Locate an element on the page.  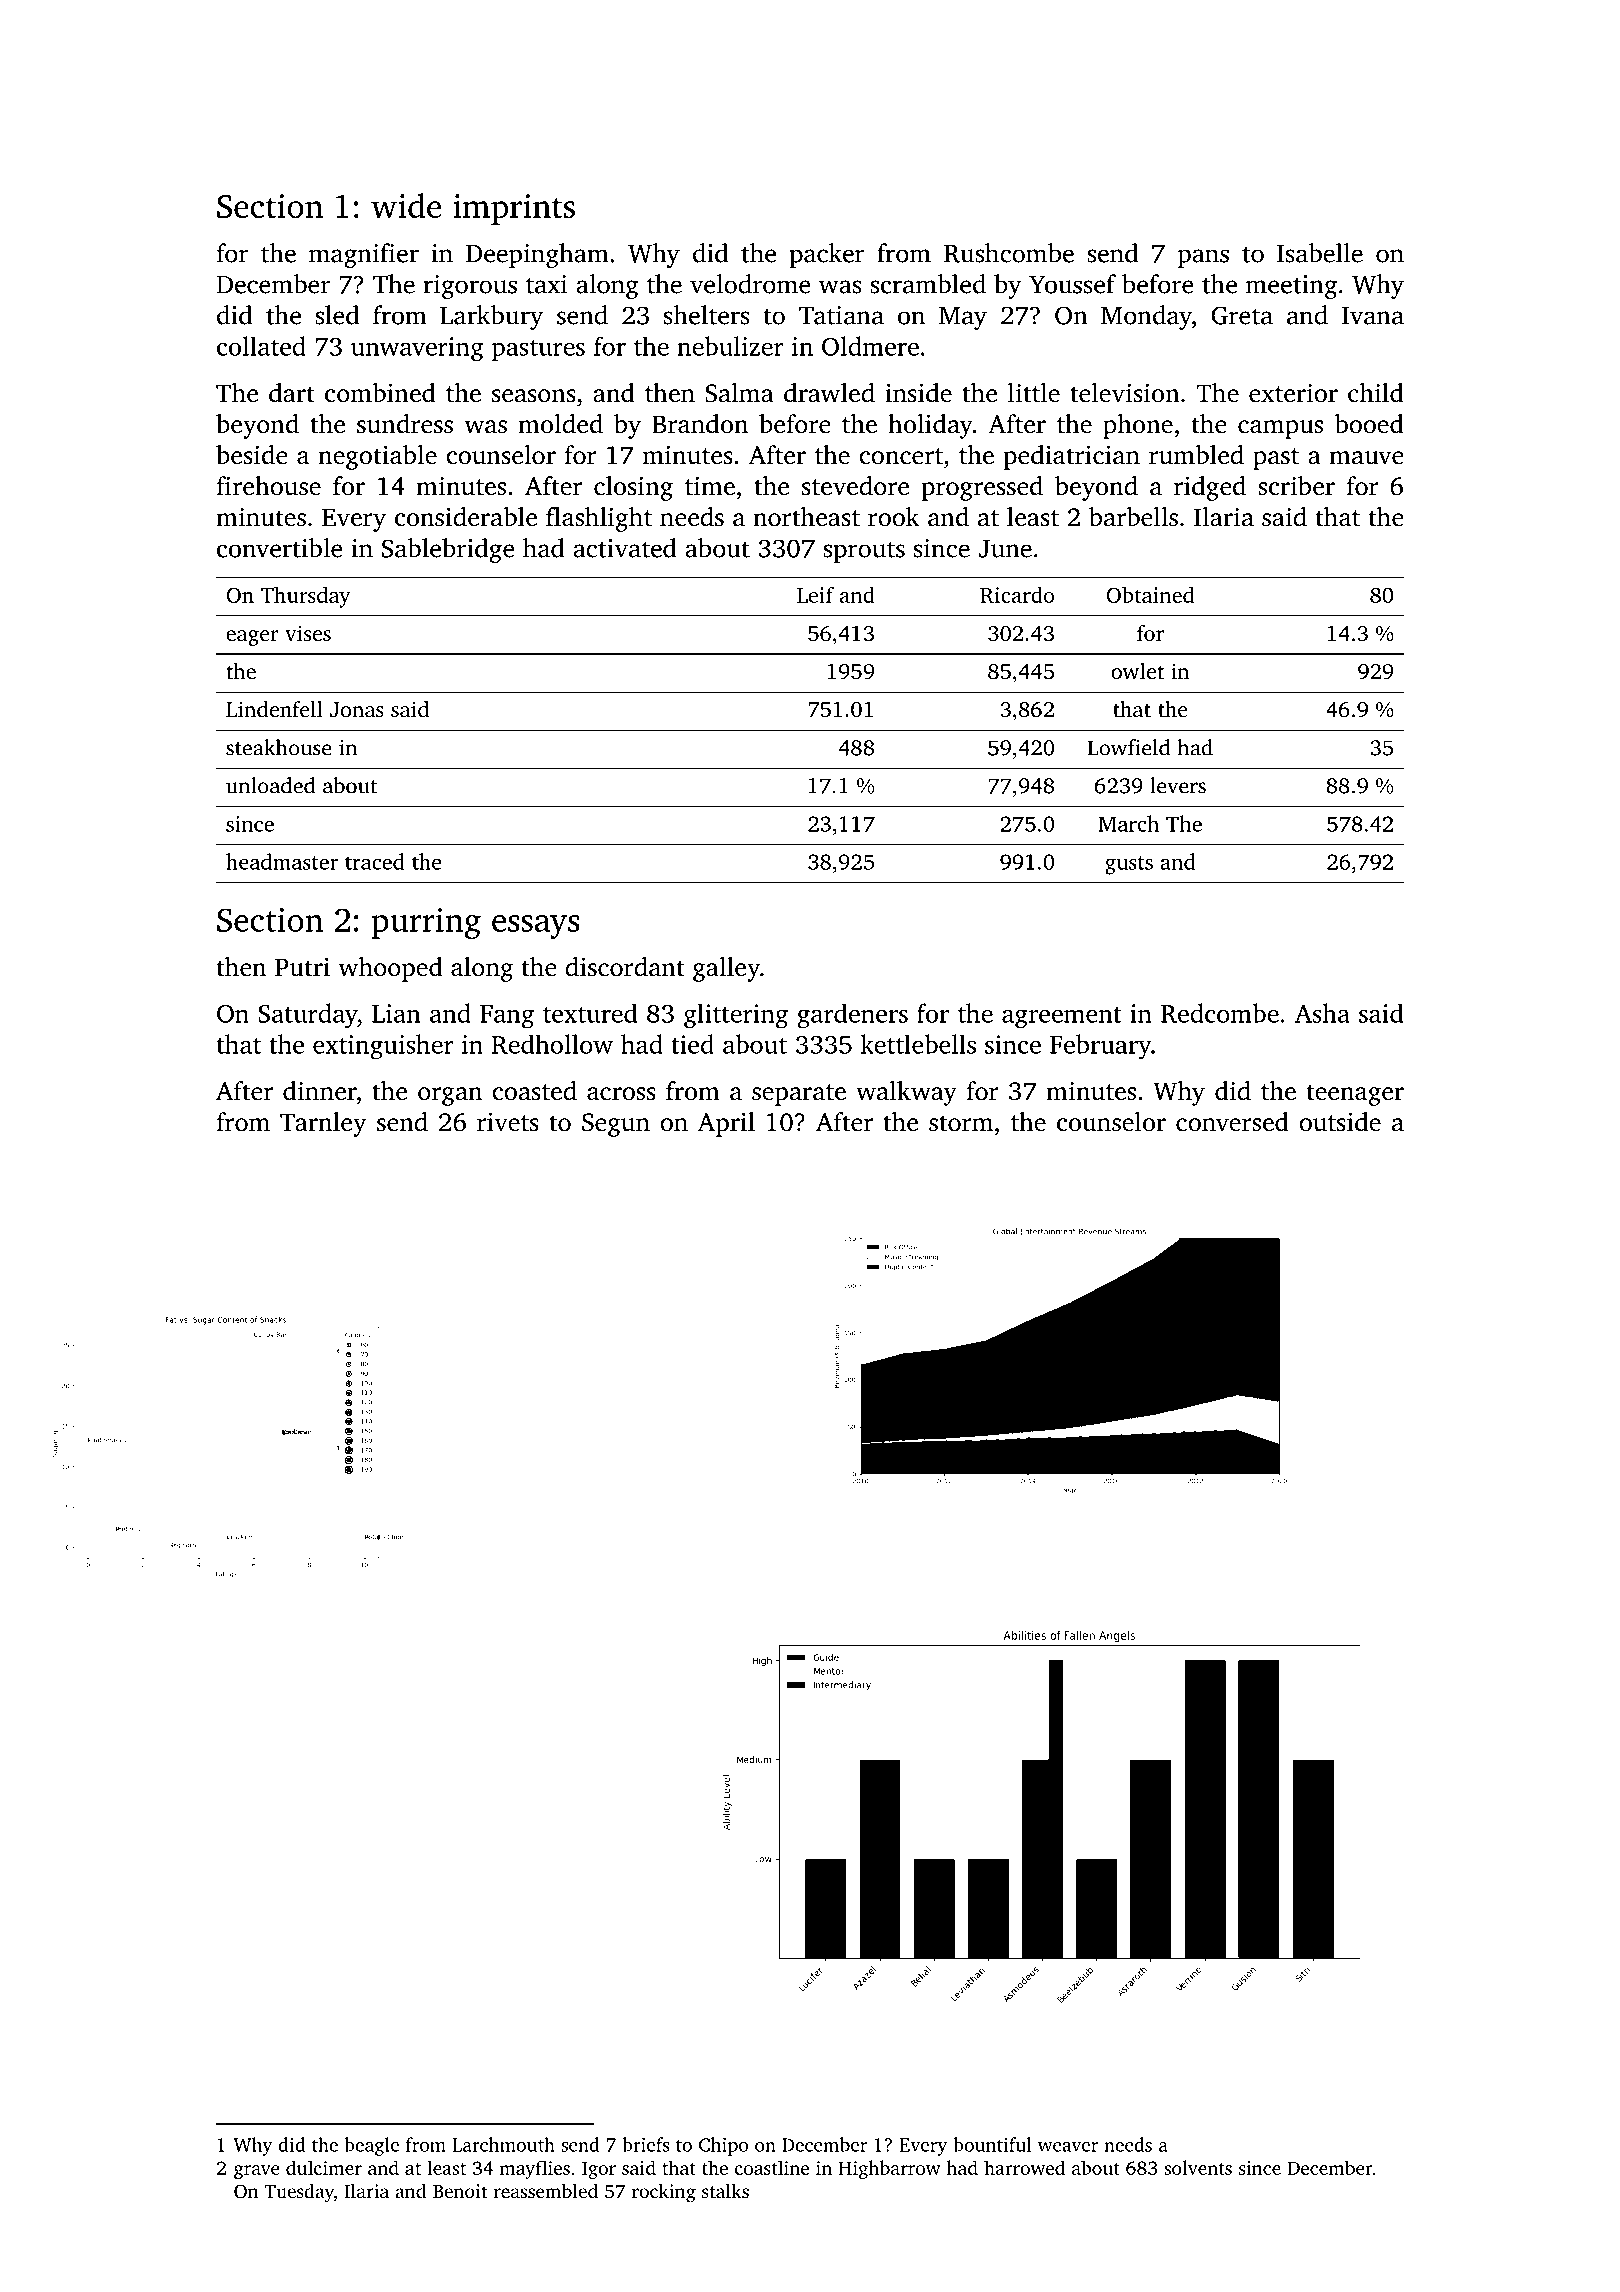
Isabelle is located at coordinates (1320, 253).
